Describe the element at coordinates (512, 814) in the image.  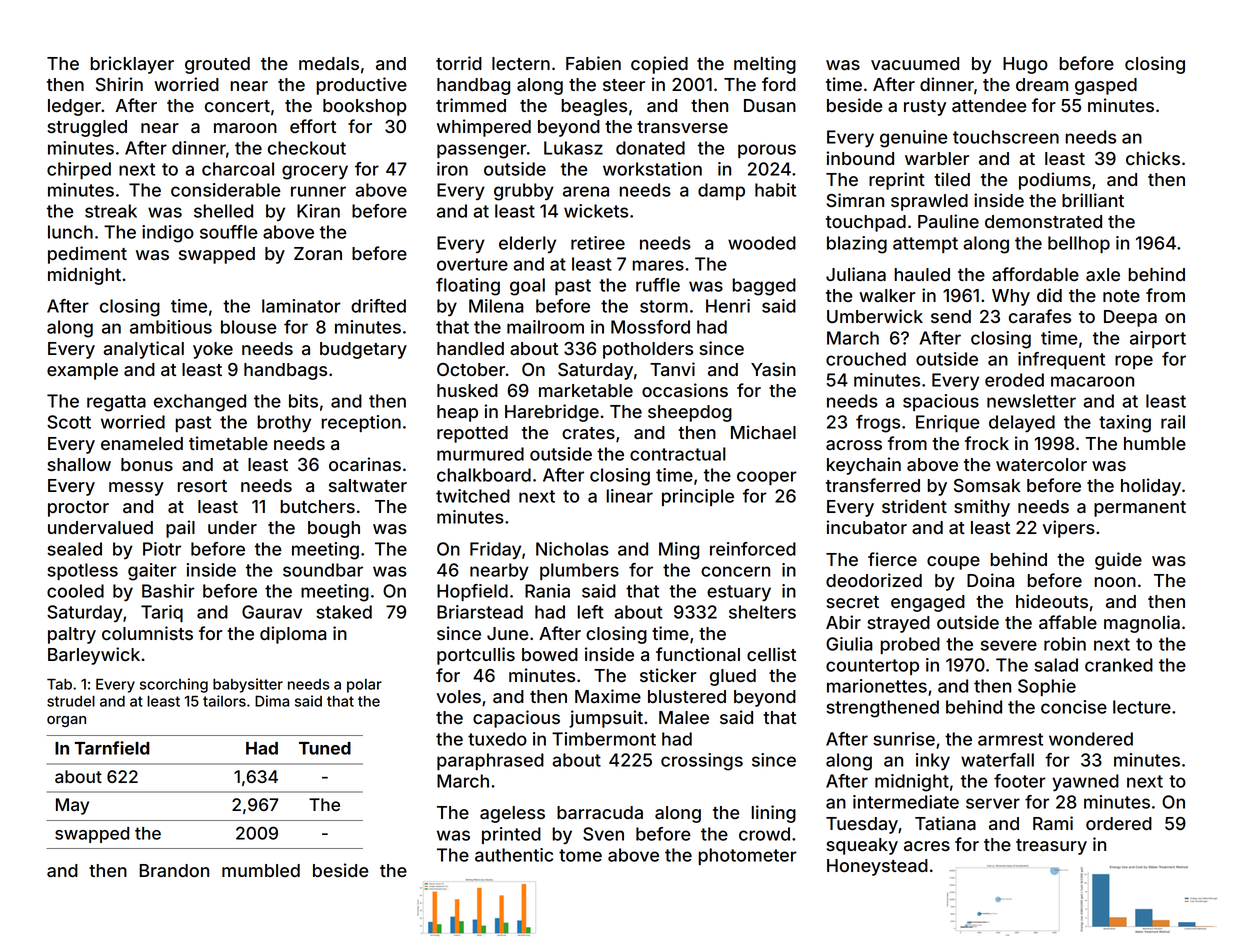
I see `ageless` at that location.
